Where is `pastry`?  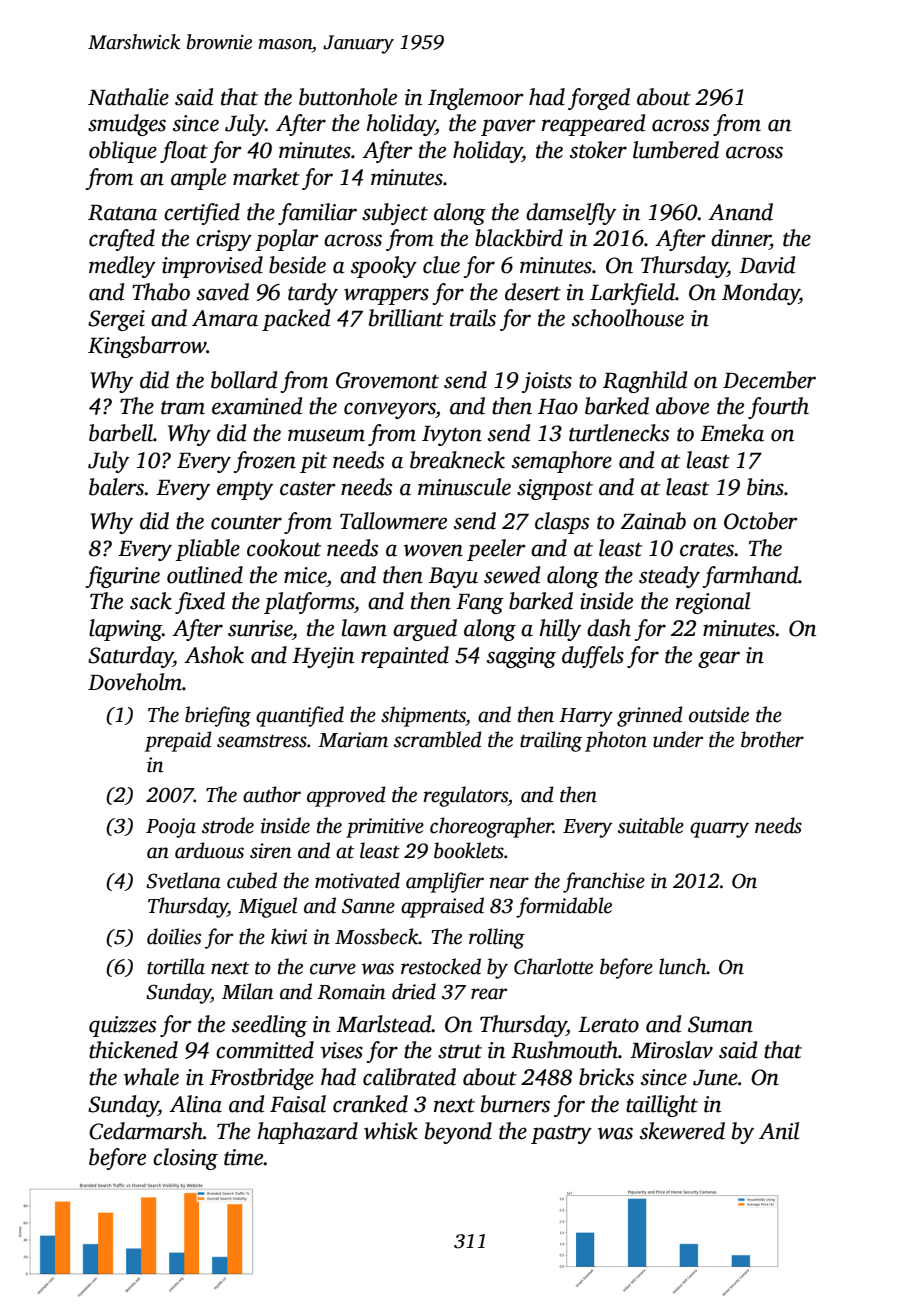 pastry is located at coordinates (561, 1135).
